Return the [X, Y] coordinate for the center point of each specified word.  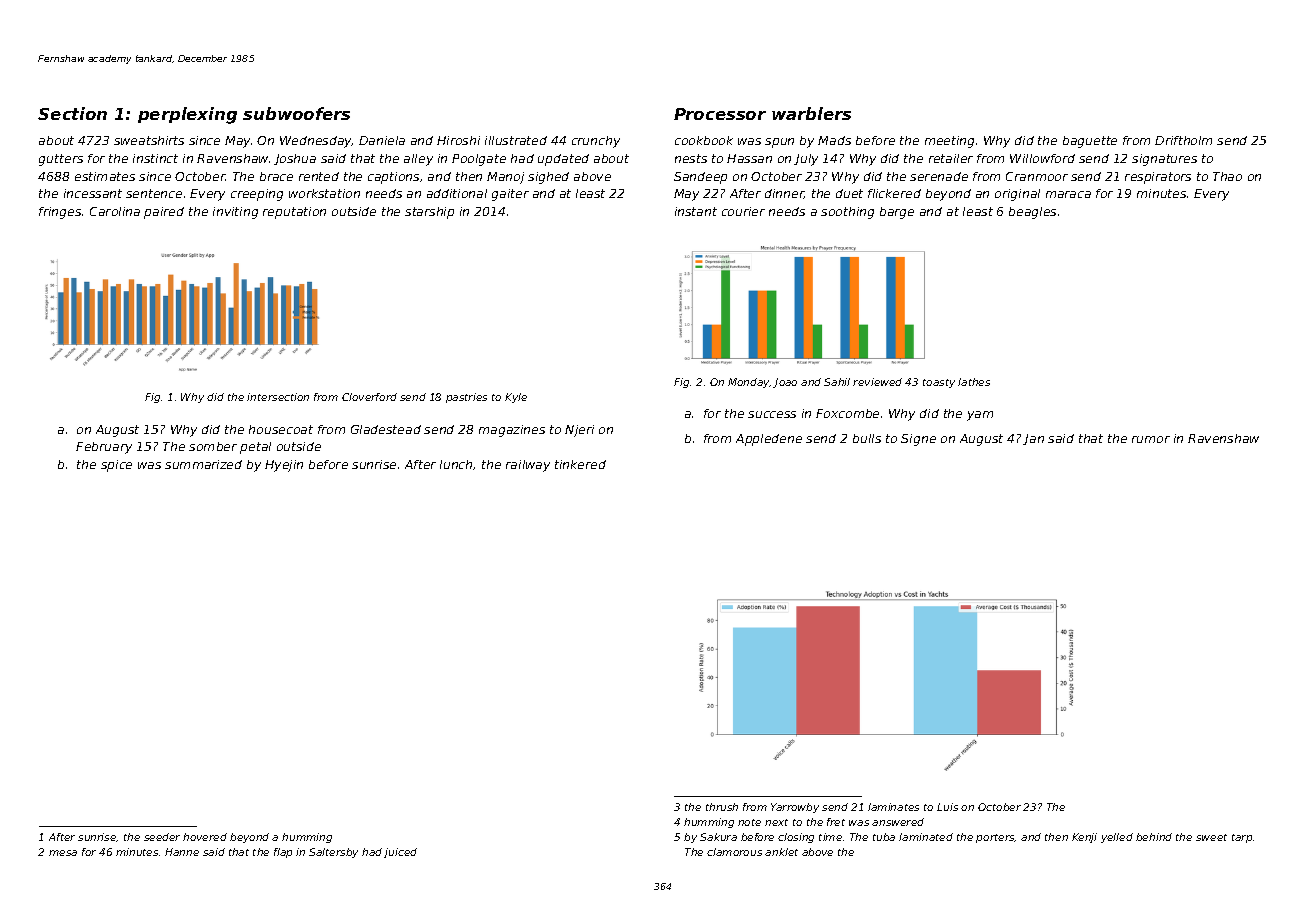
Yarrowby [795, 808]
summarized [203, 464]
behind [1154, 837]
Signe [918, 440]
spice [116, 466]
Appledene [769, 440]
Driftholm [1183, 140]
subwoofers [296, 113]
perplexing [187, 115]
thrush [722, 807]
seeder [162, 837]
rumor [1151, 439]
